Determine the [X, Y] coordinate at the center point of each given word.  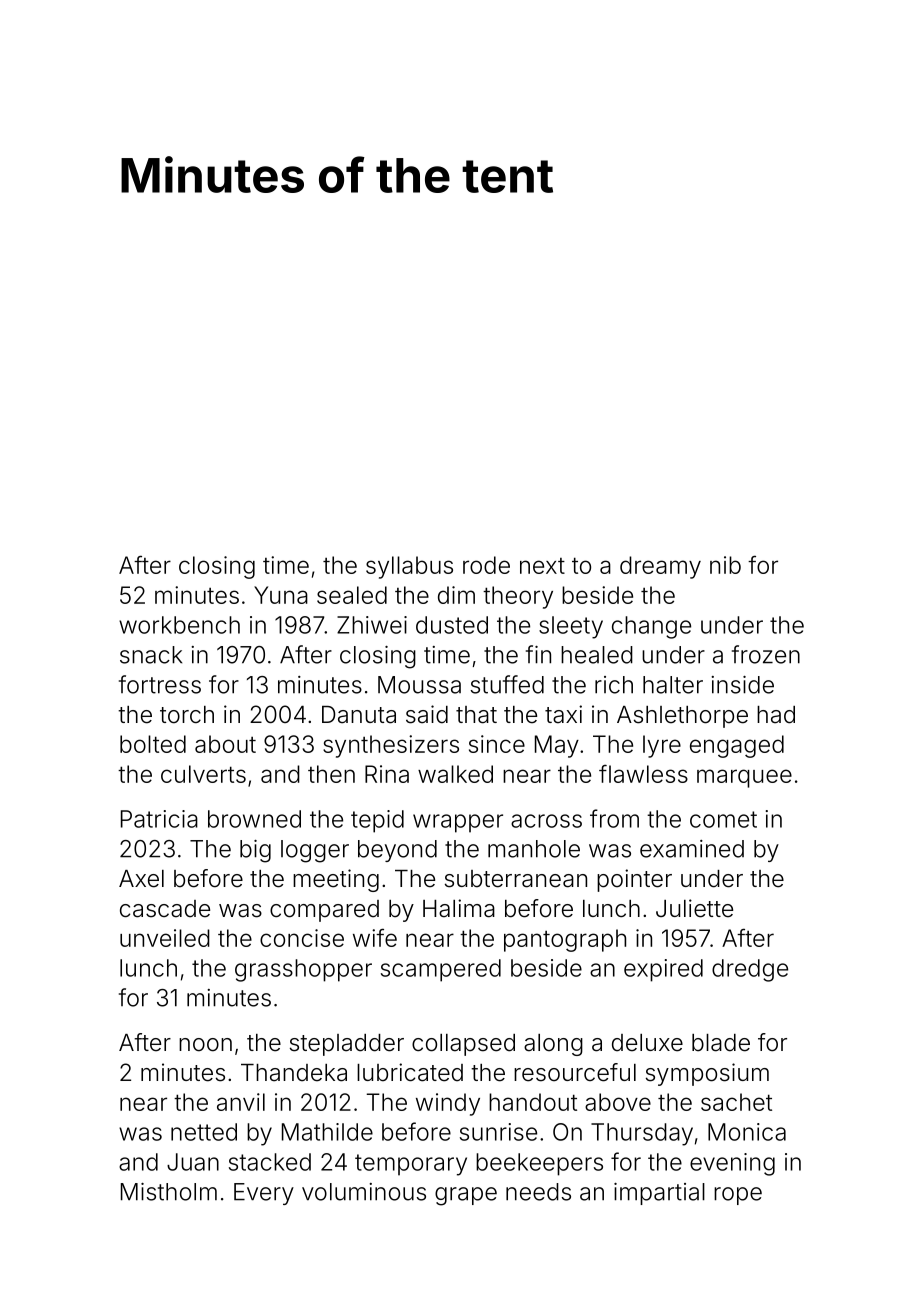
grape [466, 1196]
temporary [411, 1165]
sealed [352, 595]
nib [725, 565]
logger [315, 851]
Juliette [694, 908]
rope [738, 1196]
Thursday [642, 1134]
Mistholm [169, 1192]
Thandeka [294, 1073]
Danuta [359, 715]
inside [742, 685]
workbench [179, 625]
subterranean [516, 879]
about [225, 744]
